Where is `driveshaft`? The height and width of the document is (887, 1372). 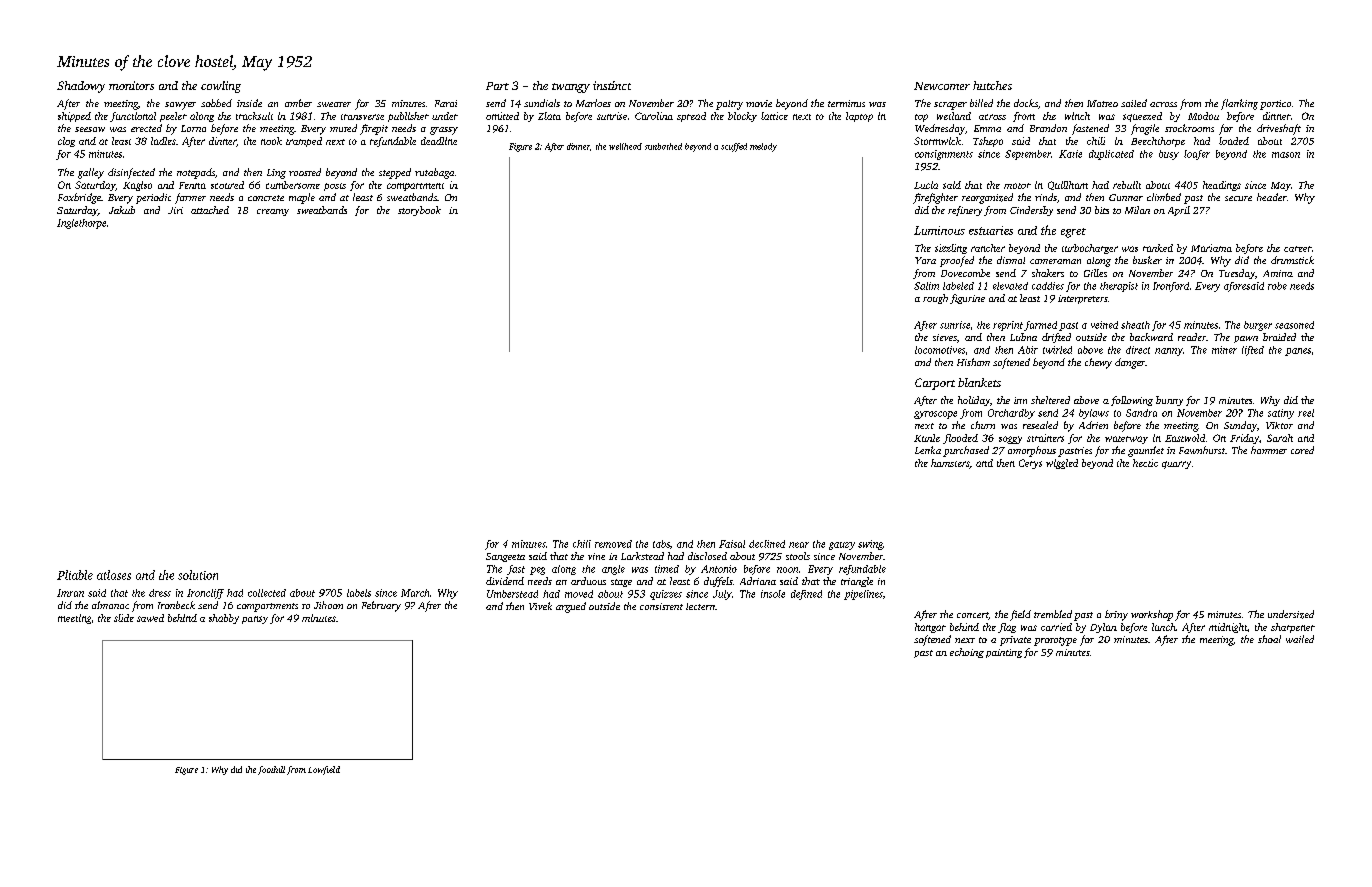 driveshaft is located at coordinates (1279, 129).
